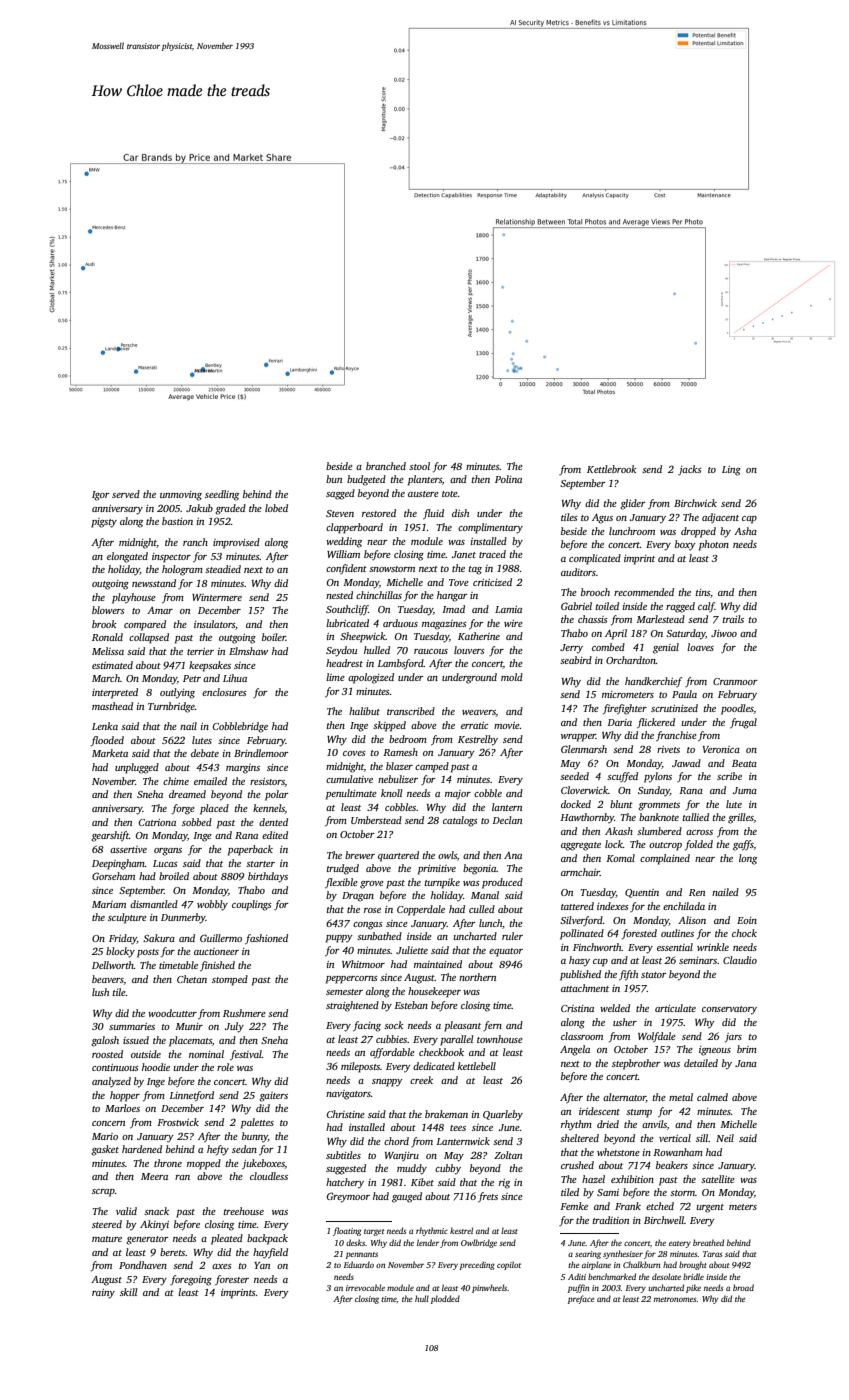 The width and height of the page is (849, 1400). What do you see at coordinates (154, 1176) in the page?
I see `Meera` at bounding box center [154, 1176].
